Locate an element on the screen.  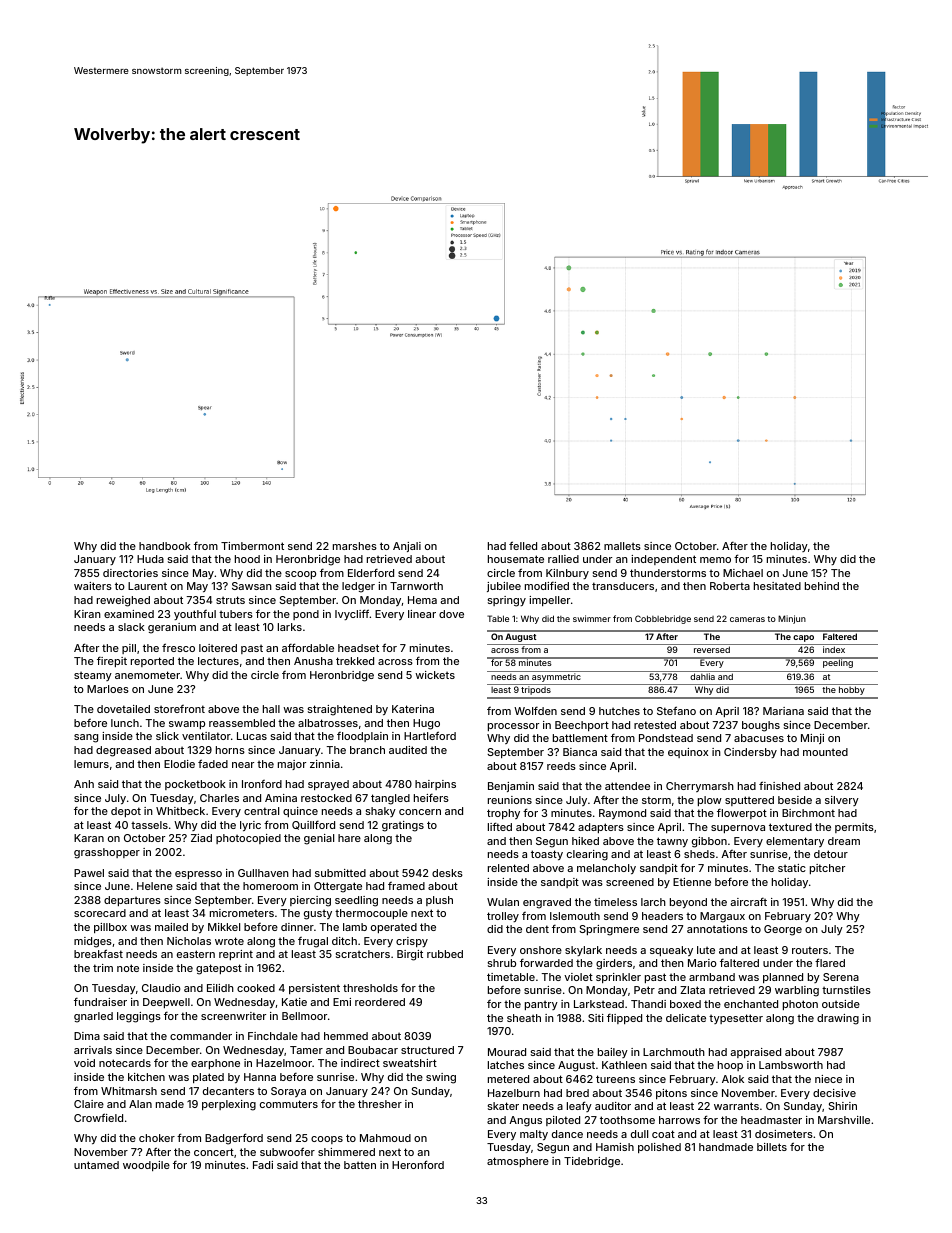
Anjali is located at coordinates (407, 547).
